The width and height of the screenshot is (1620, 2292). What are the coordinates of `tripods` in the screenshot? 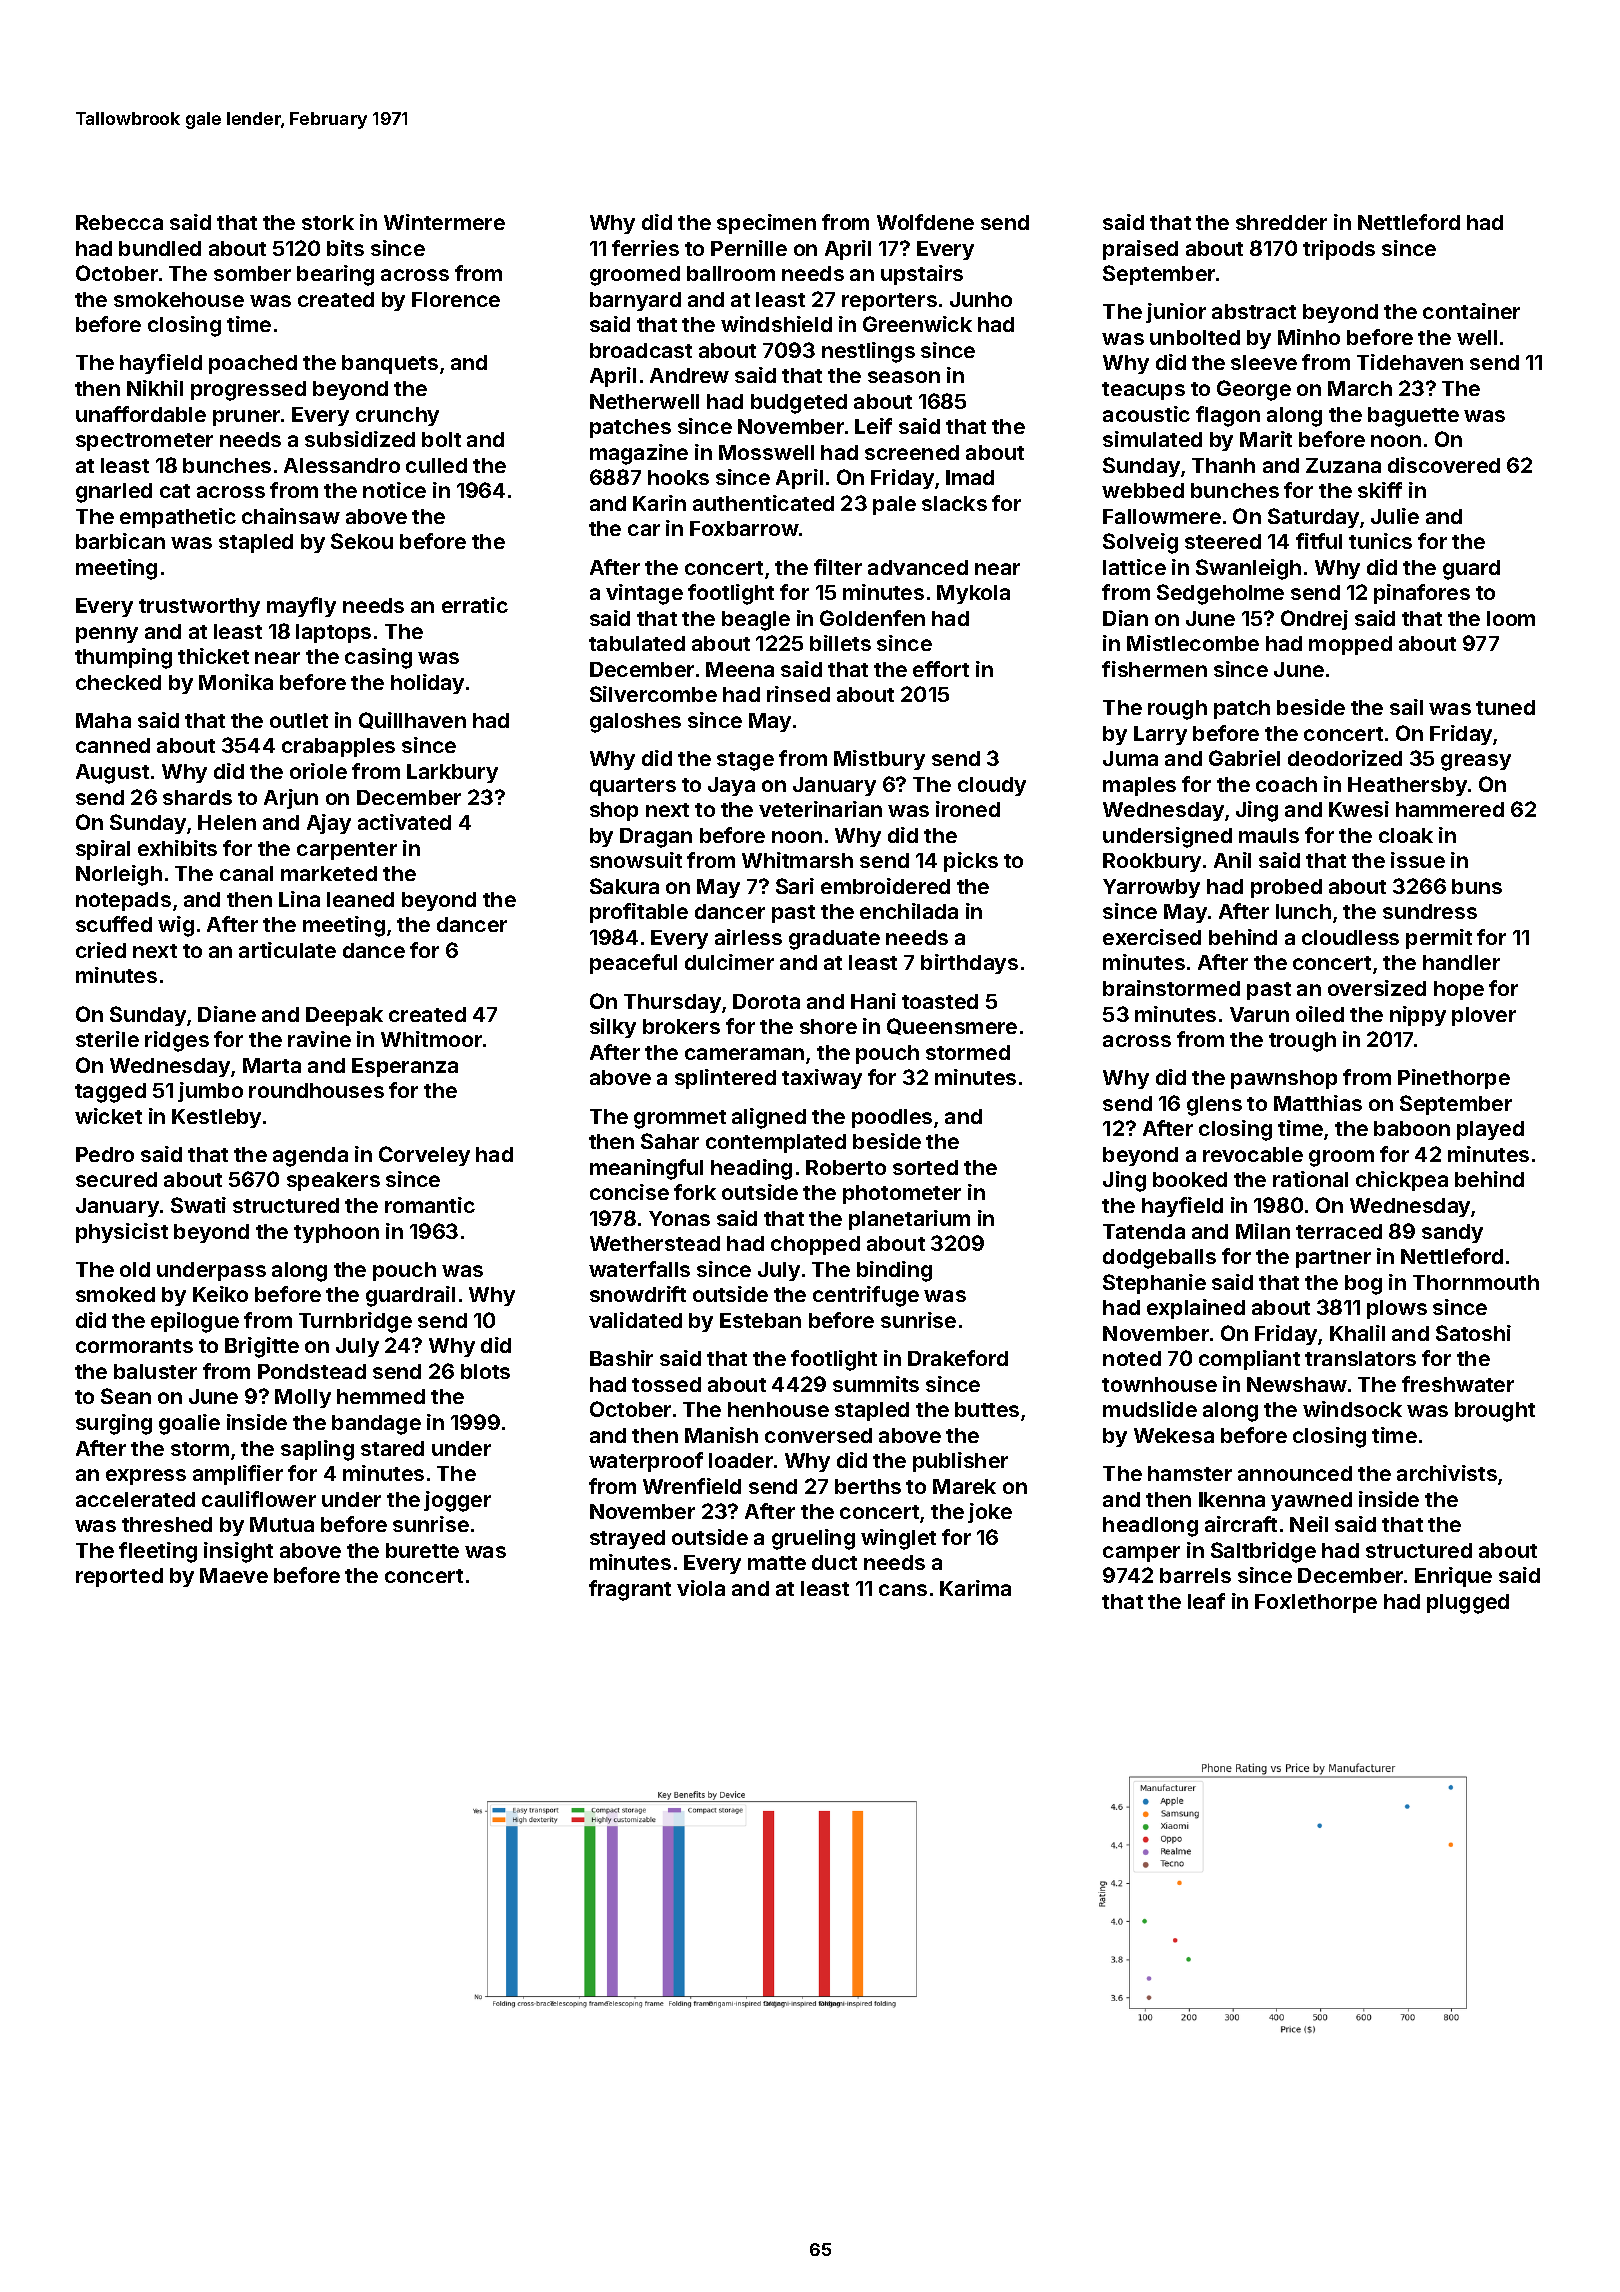 It's located at (1339, 250).
